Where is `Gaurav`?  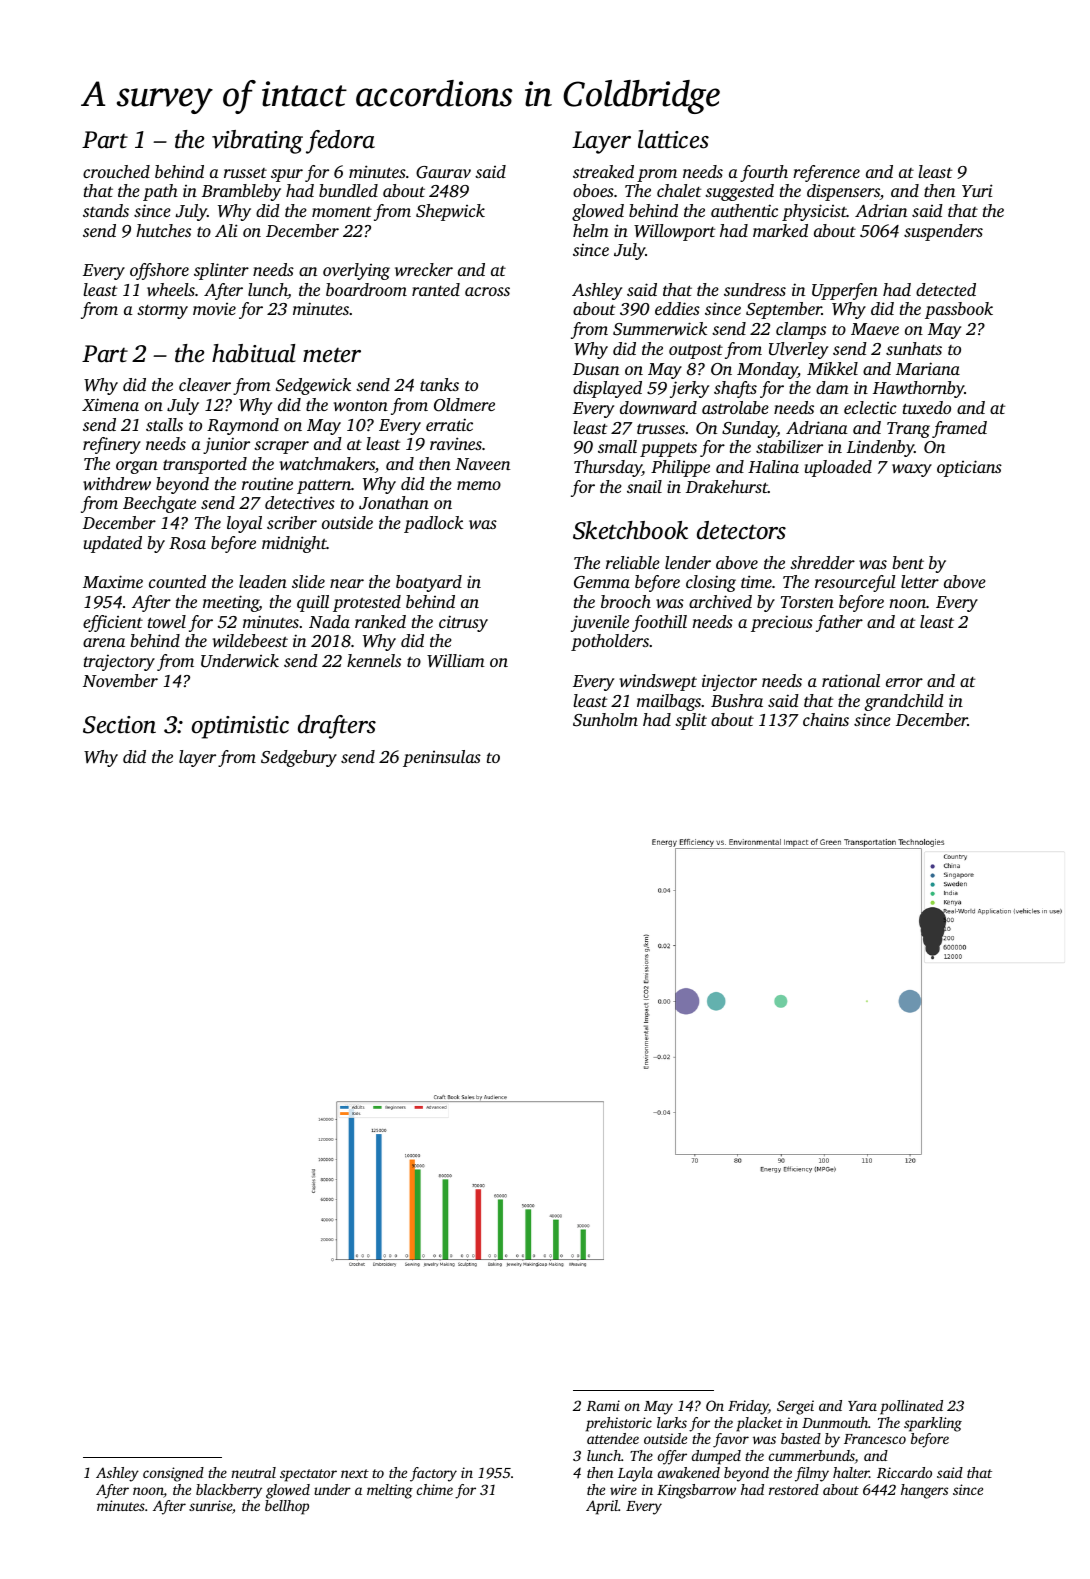
Gaurav is located at coordinates (443, 172).
